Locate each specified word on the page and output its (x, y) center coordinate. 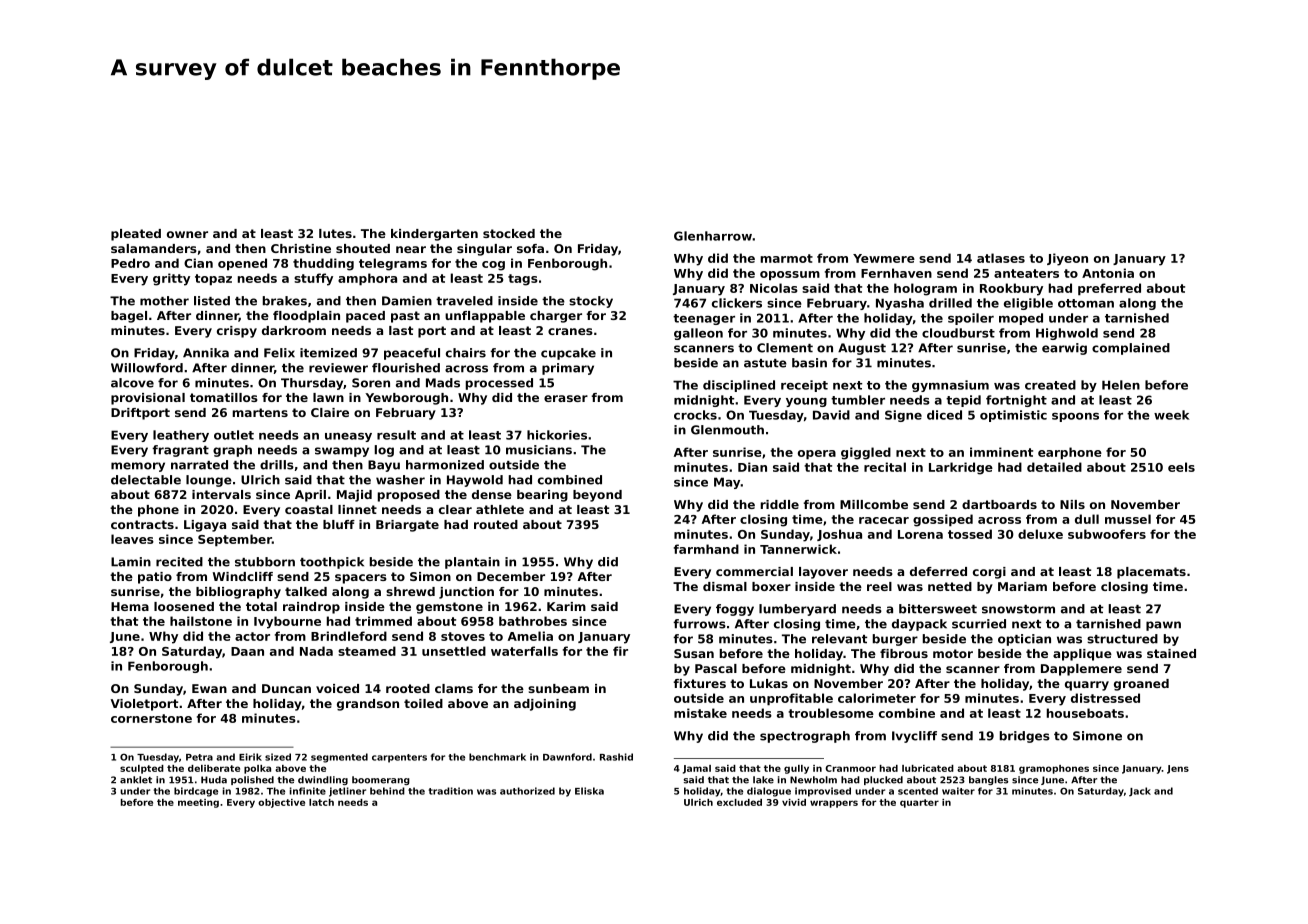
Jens (1178, 769)
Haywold (475, 481)
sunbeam (558, 688)
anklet (136, 780)
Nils (1072, 504)
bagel (129, 317)
